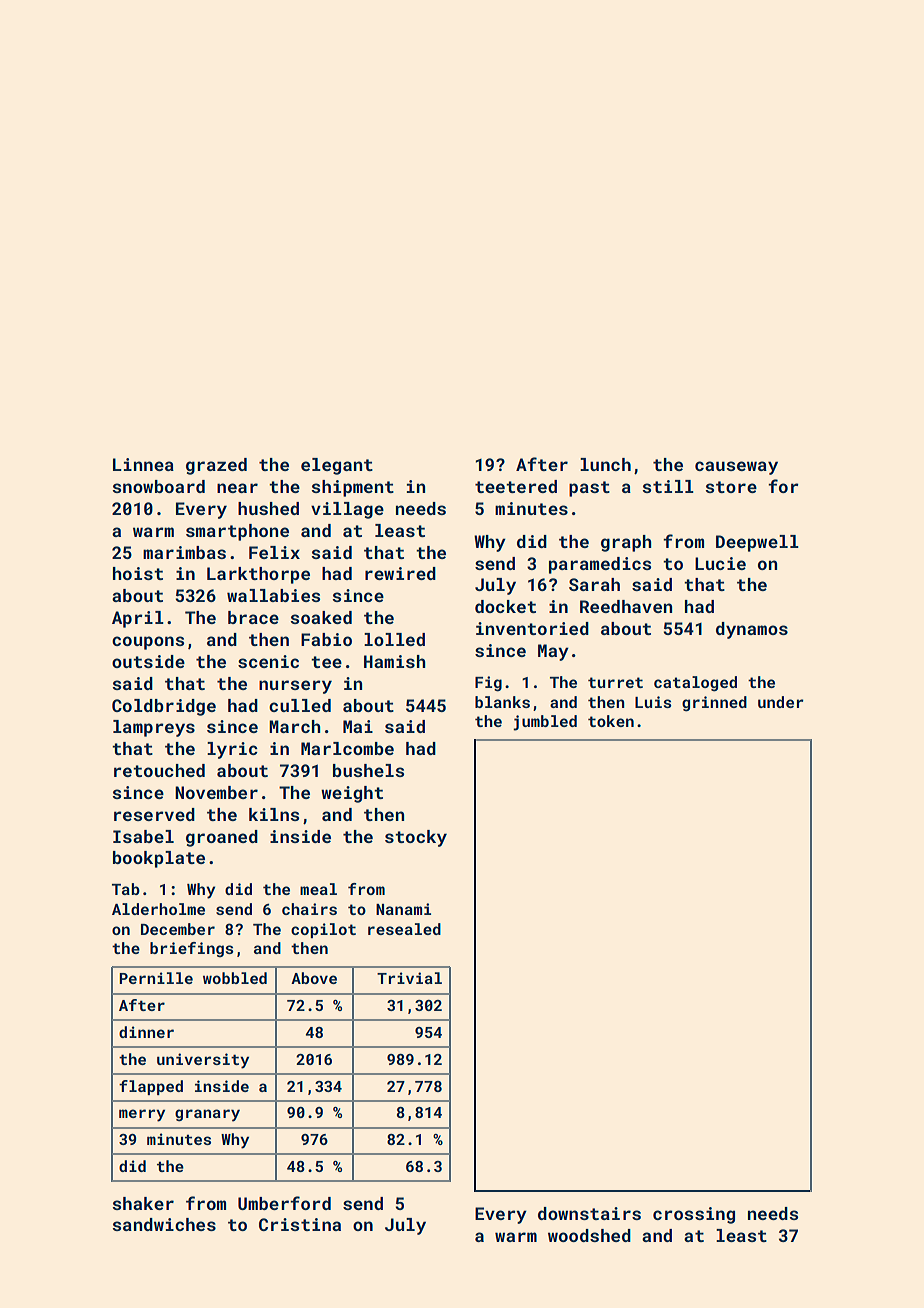 This screenshot has height=1308, width=924. Describe the element at coordinates (409, 978) in the screenshot. I see `Trivial` at that location.
